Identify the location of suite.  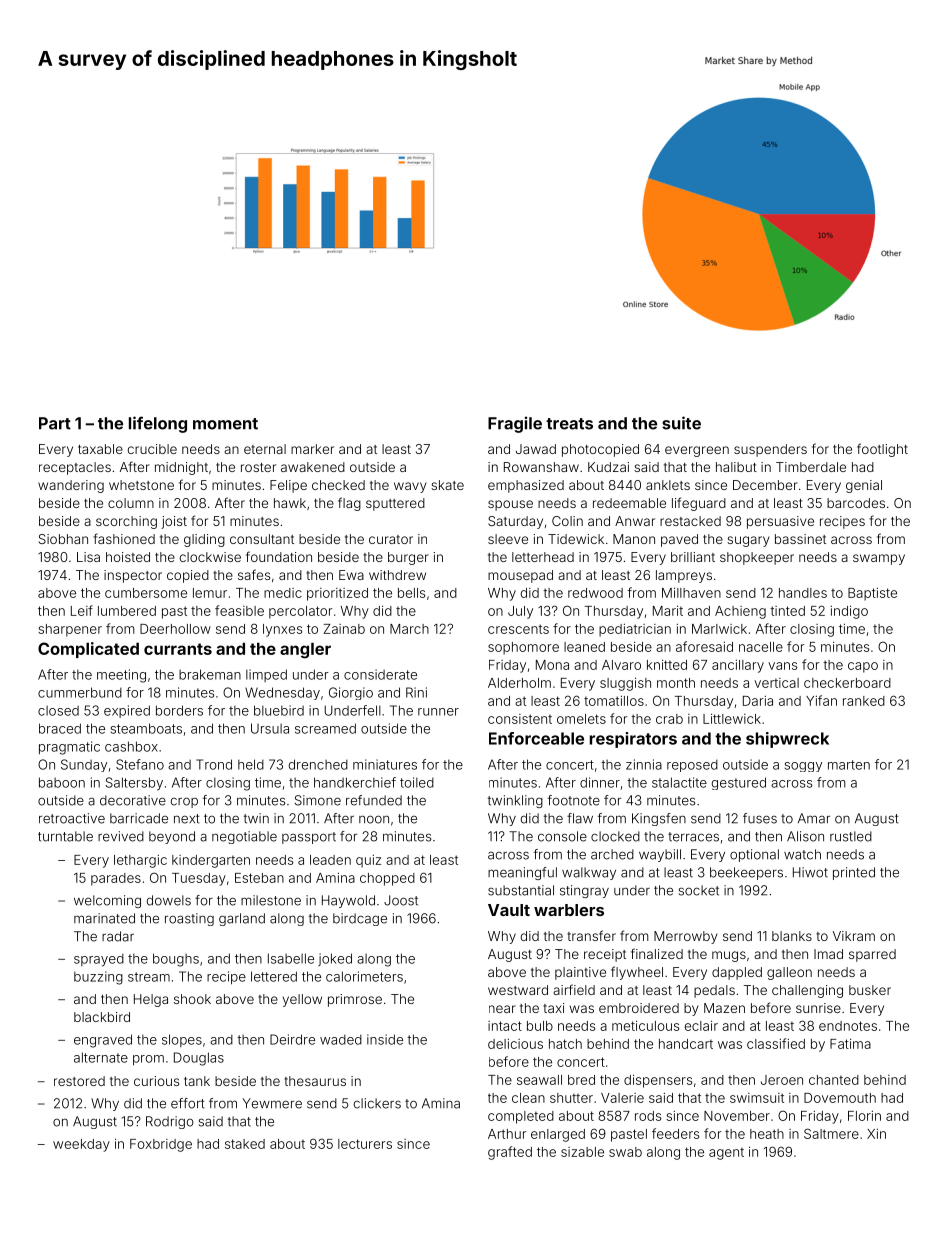
(681, 423).
